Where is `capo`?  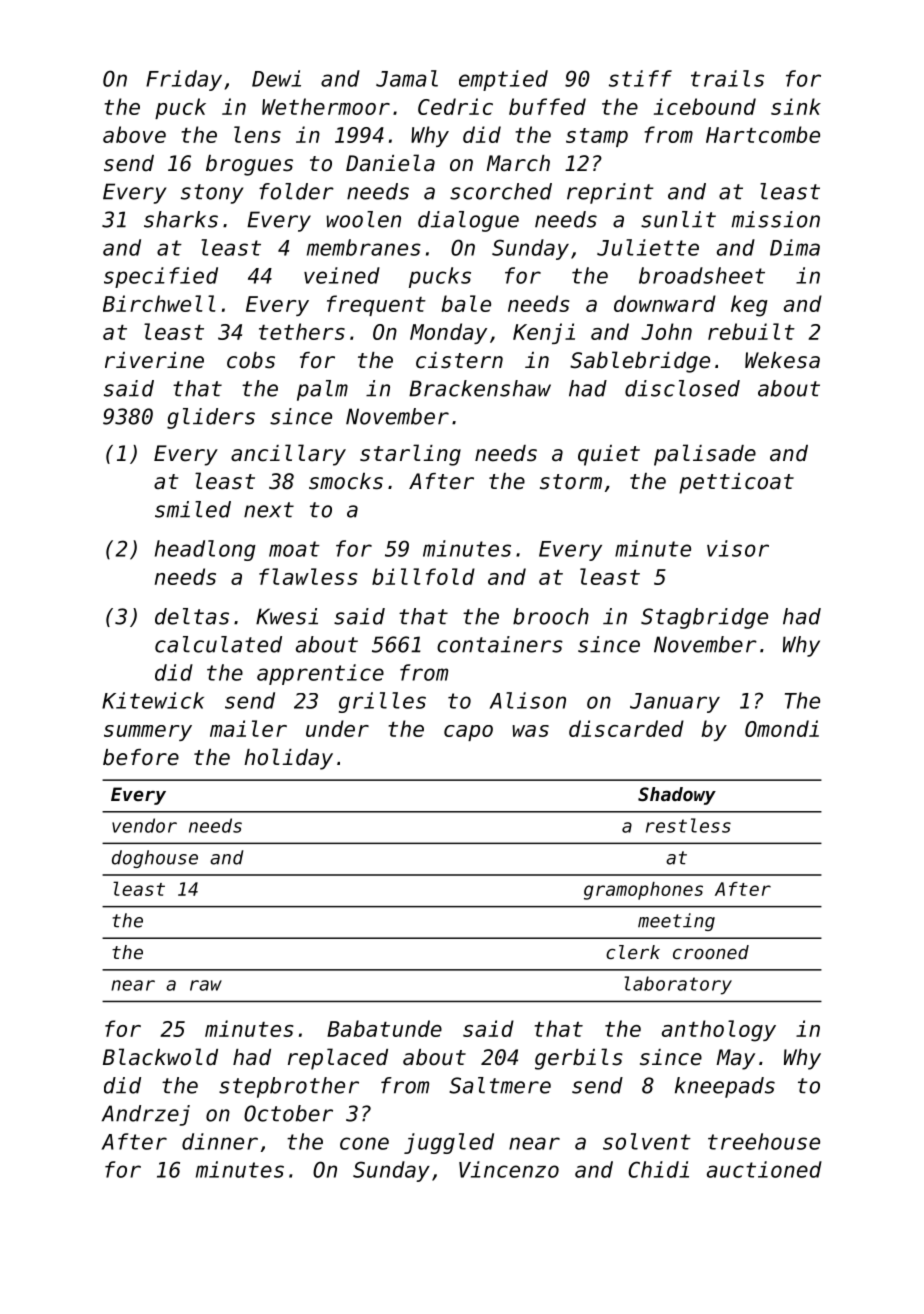 capo is located at coordinates (468, 733).
